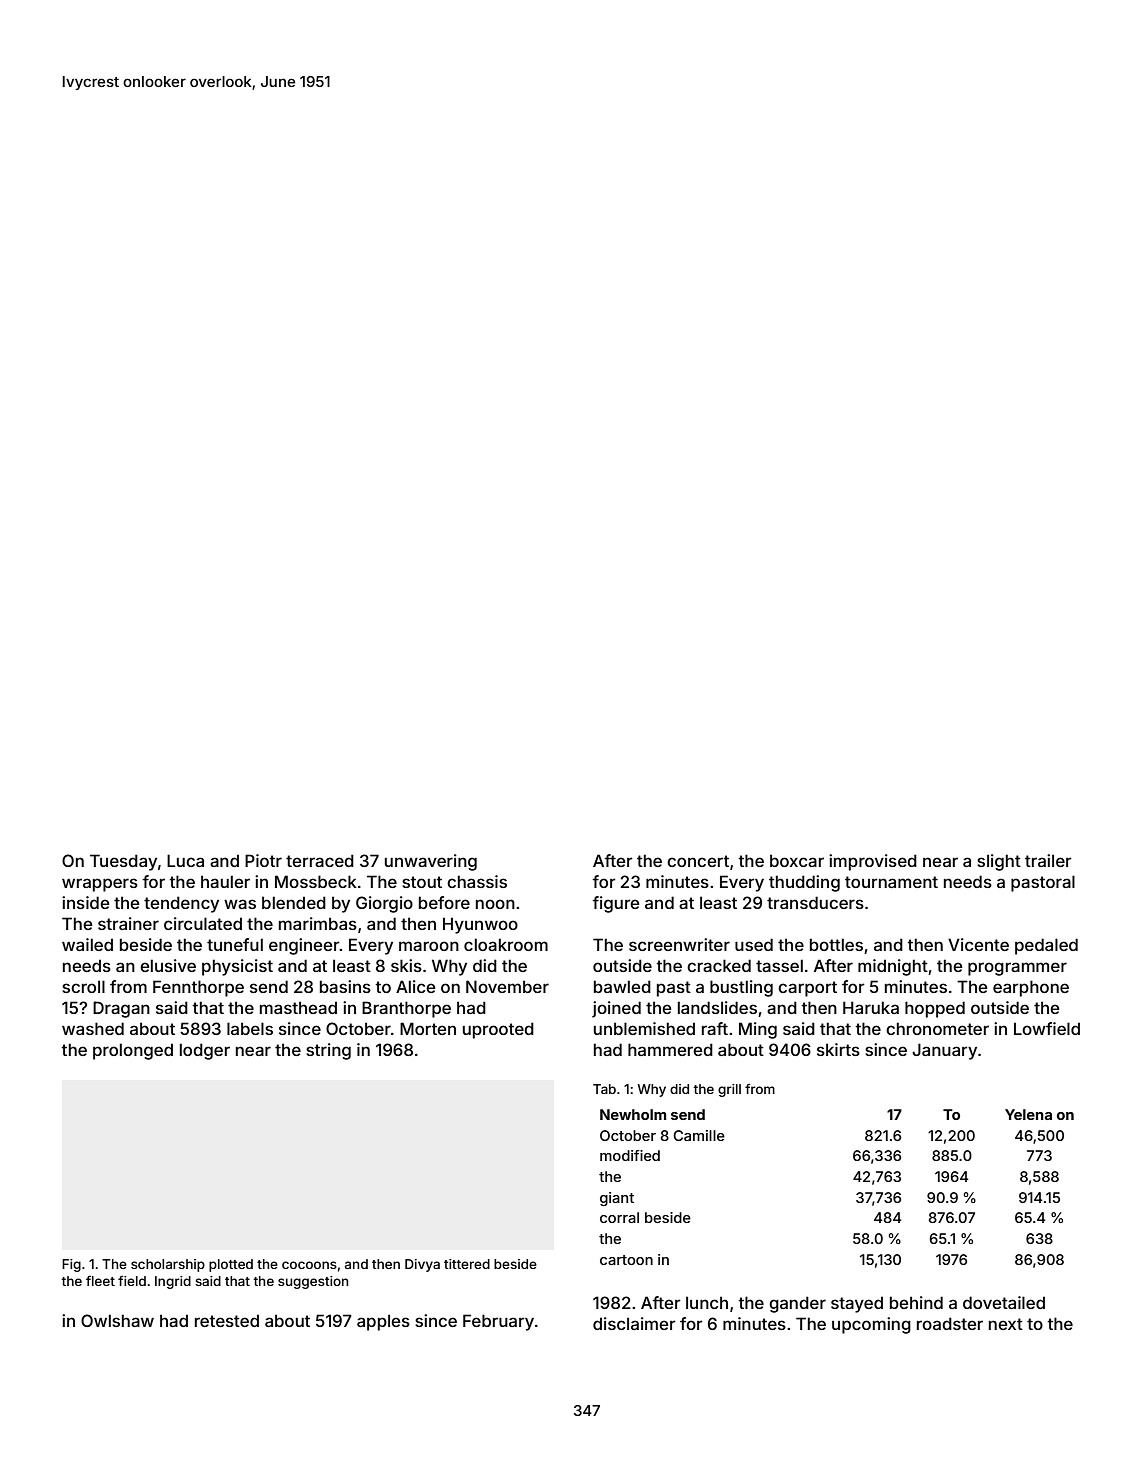  What do you see at coordinates (328, 1051) in the screenshot?
I see `string` at bounding box center [328, 1051].
